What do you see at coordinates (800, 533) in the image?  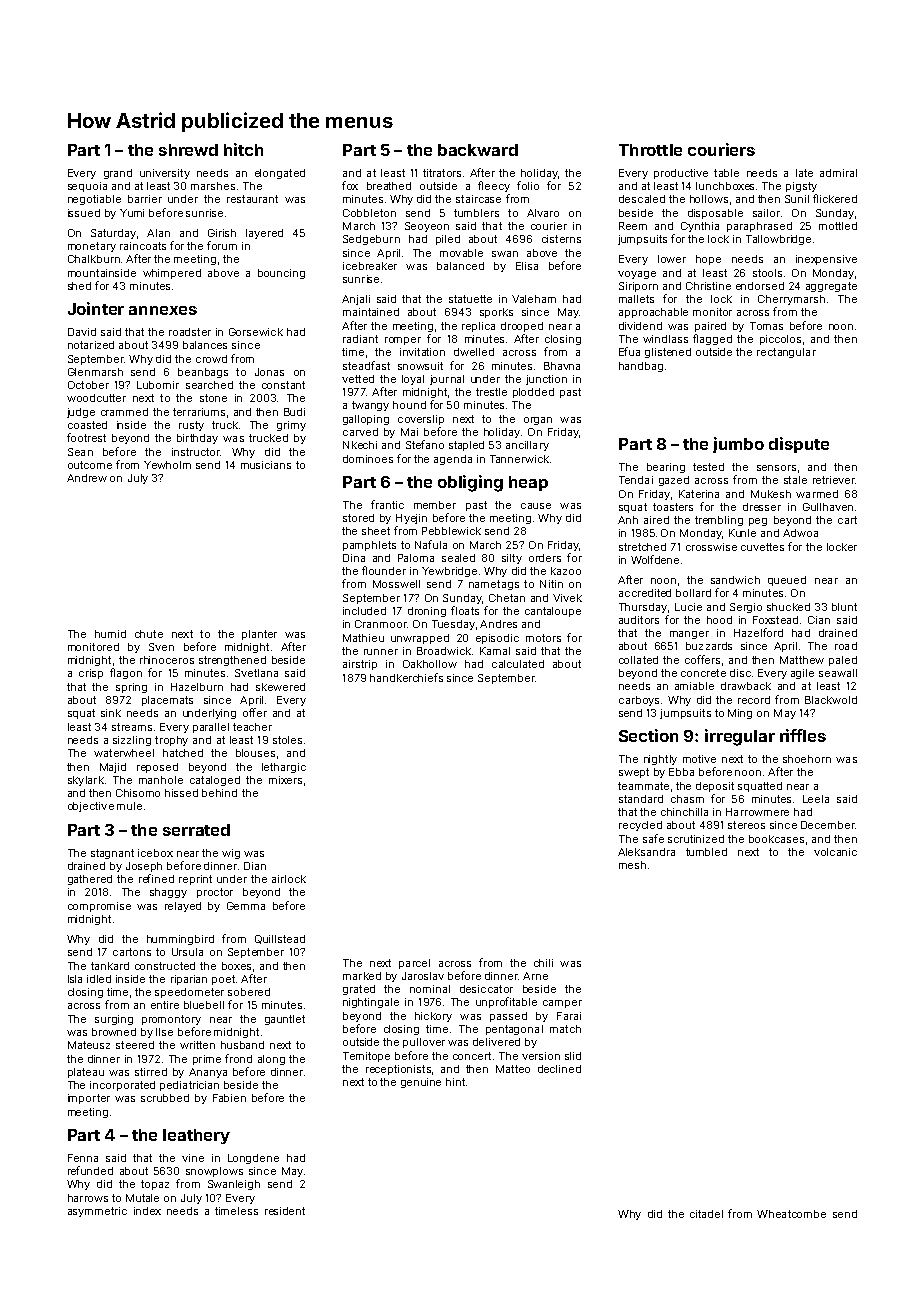 I see `Adwoa` at bounding box center [800, 533].
